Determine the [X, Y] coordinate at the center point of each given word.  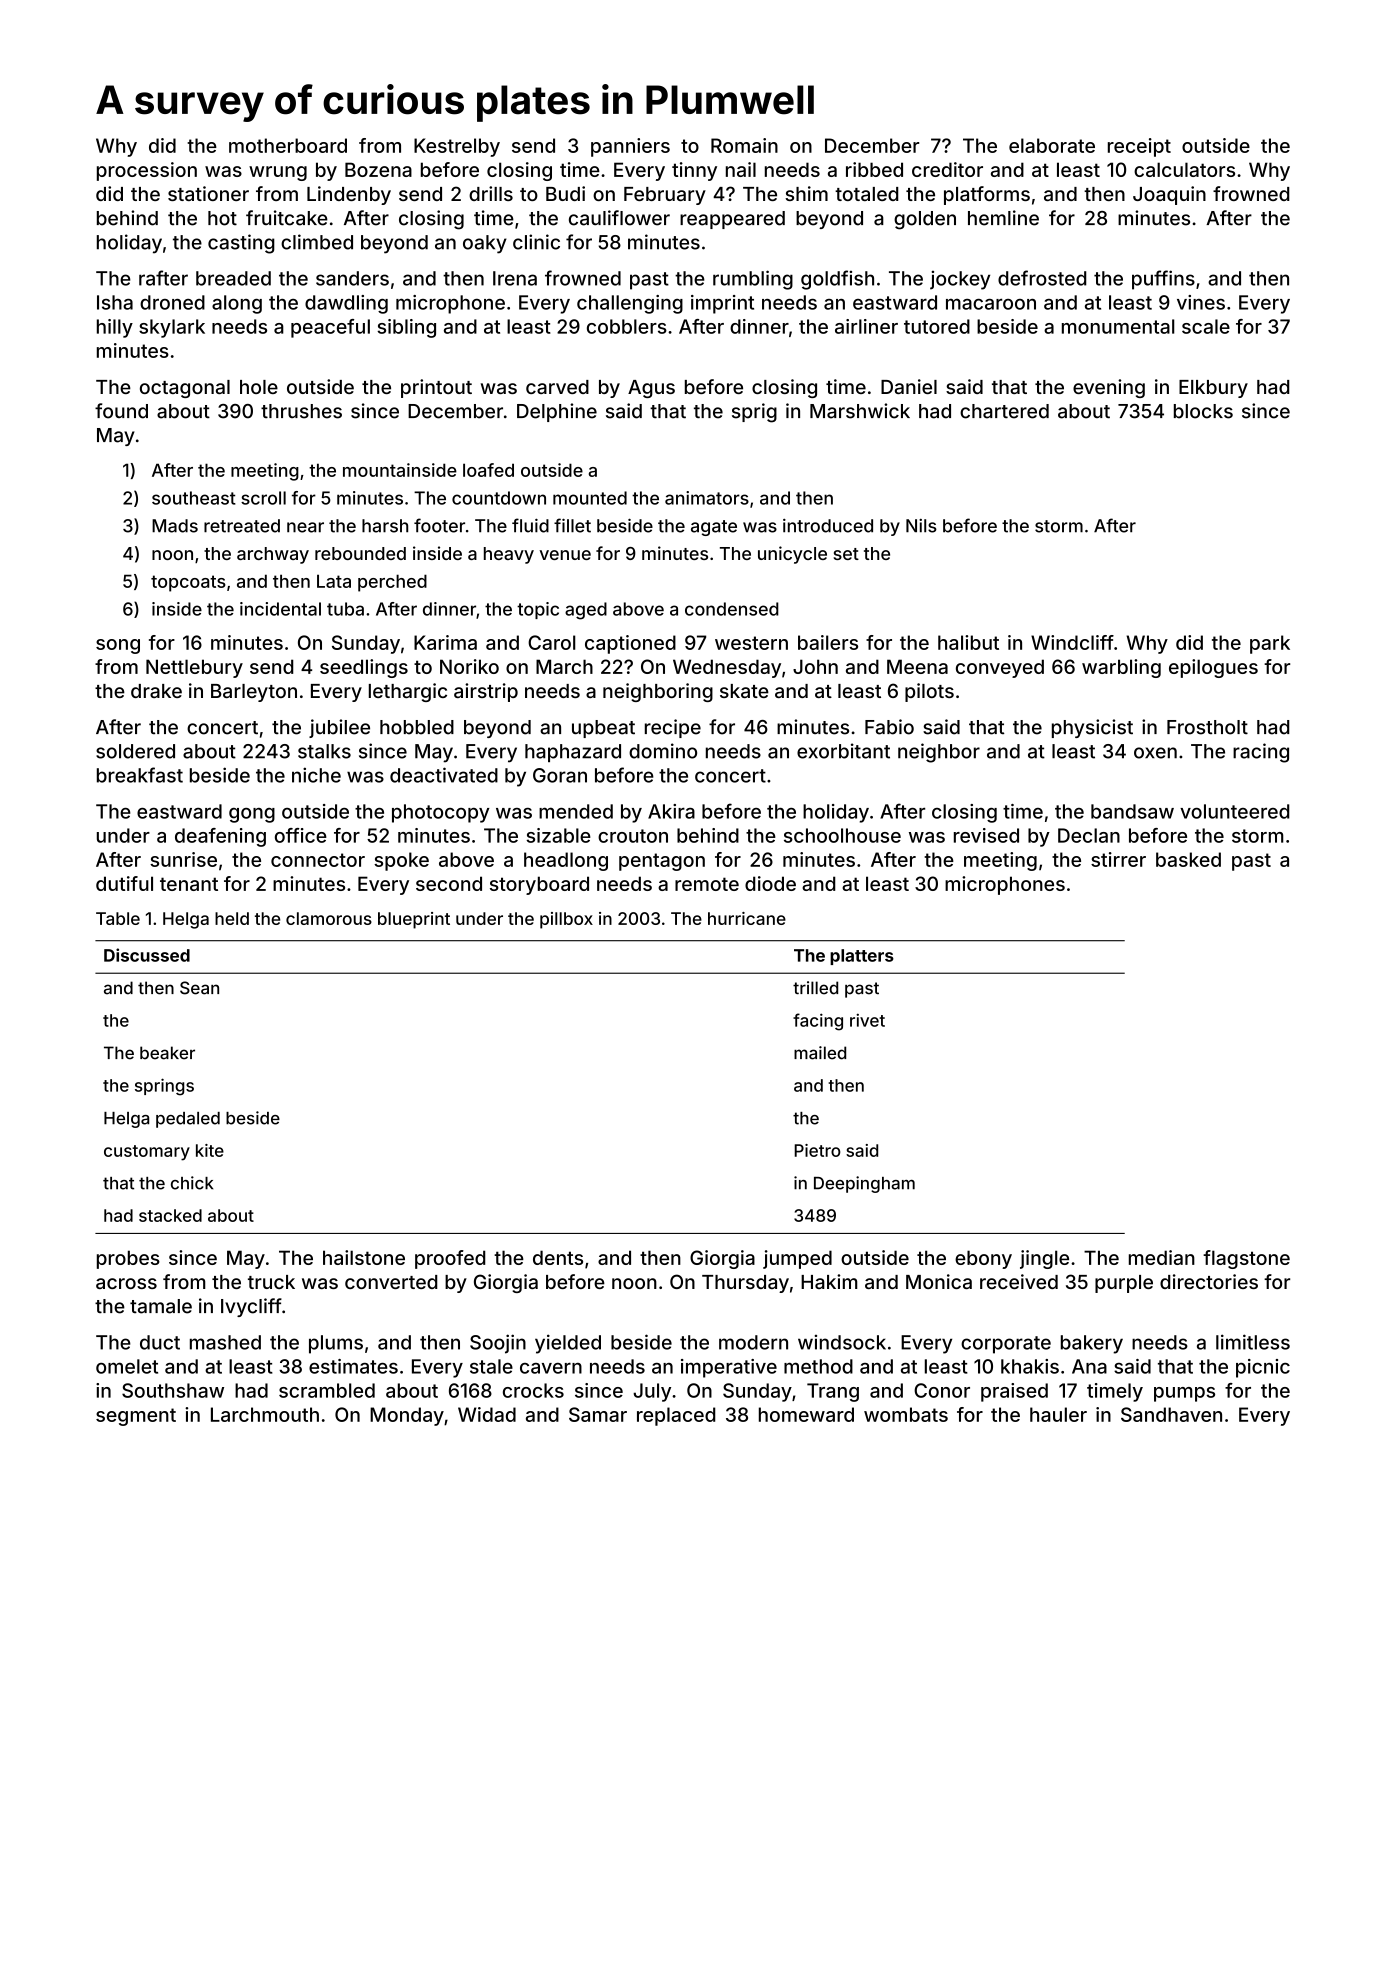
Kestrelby [457, 147]
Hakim [829, 1281]
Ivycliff [251, 1307]
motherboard [288, 145]
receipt [1139, 147]
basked [1188, 859]
